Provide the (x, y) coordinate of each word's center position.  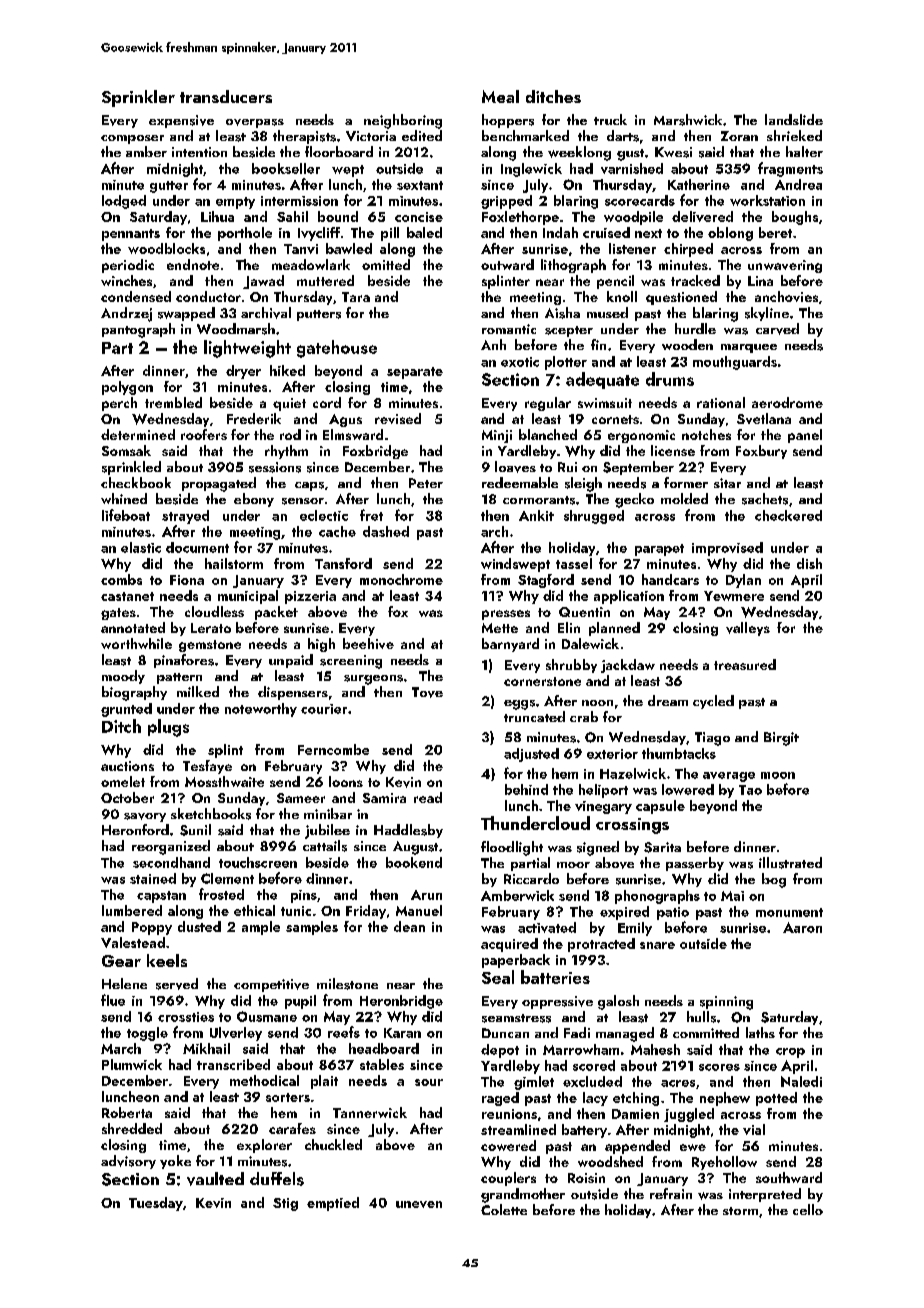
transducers (226, 96)
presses (506, 615)
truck (610, 119)
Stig (285, 1204)
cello (808, 1209)
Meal (500, 96)
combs (121, 579)
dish (809, 563)
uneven (419, 1204)
